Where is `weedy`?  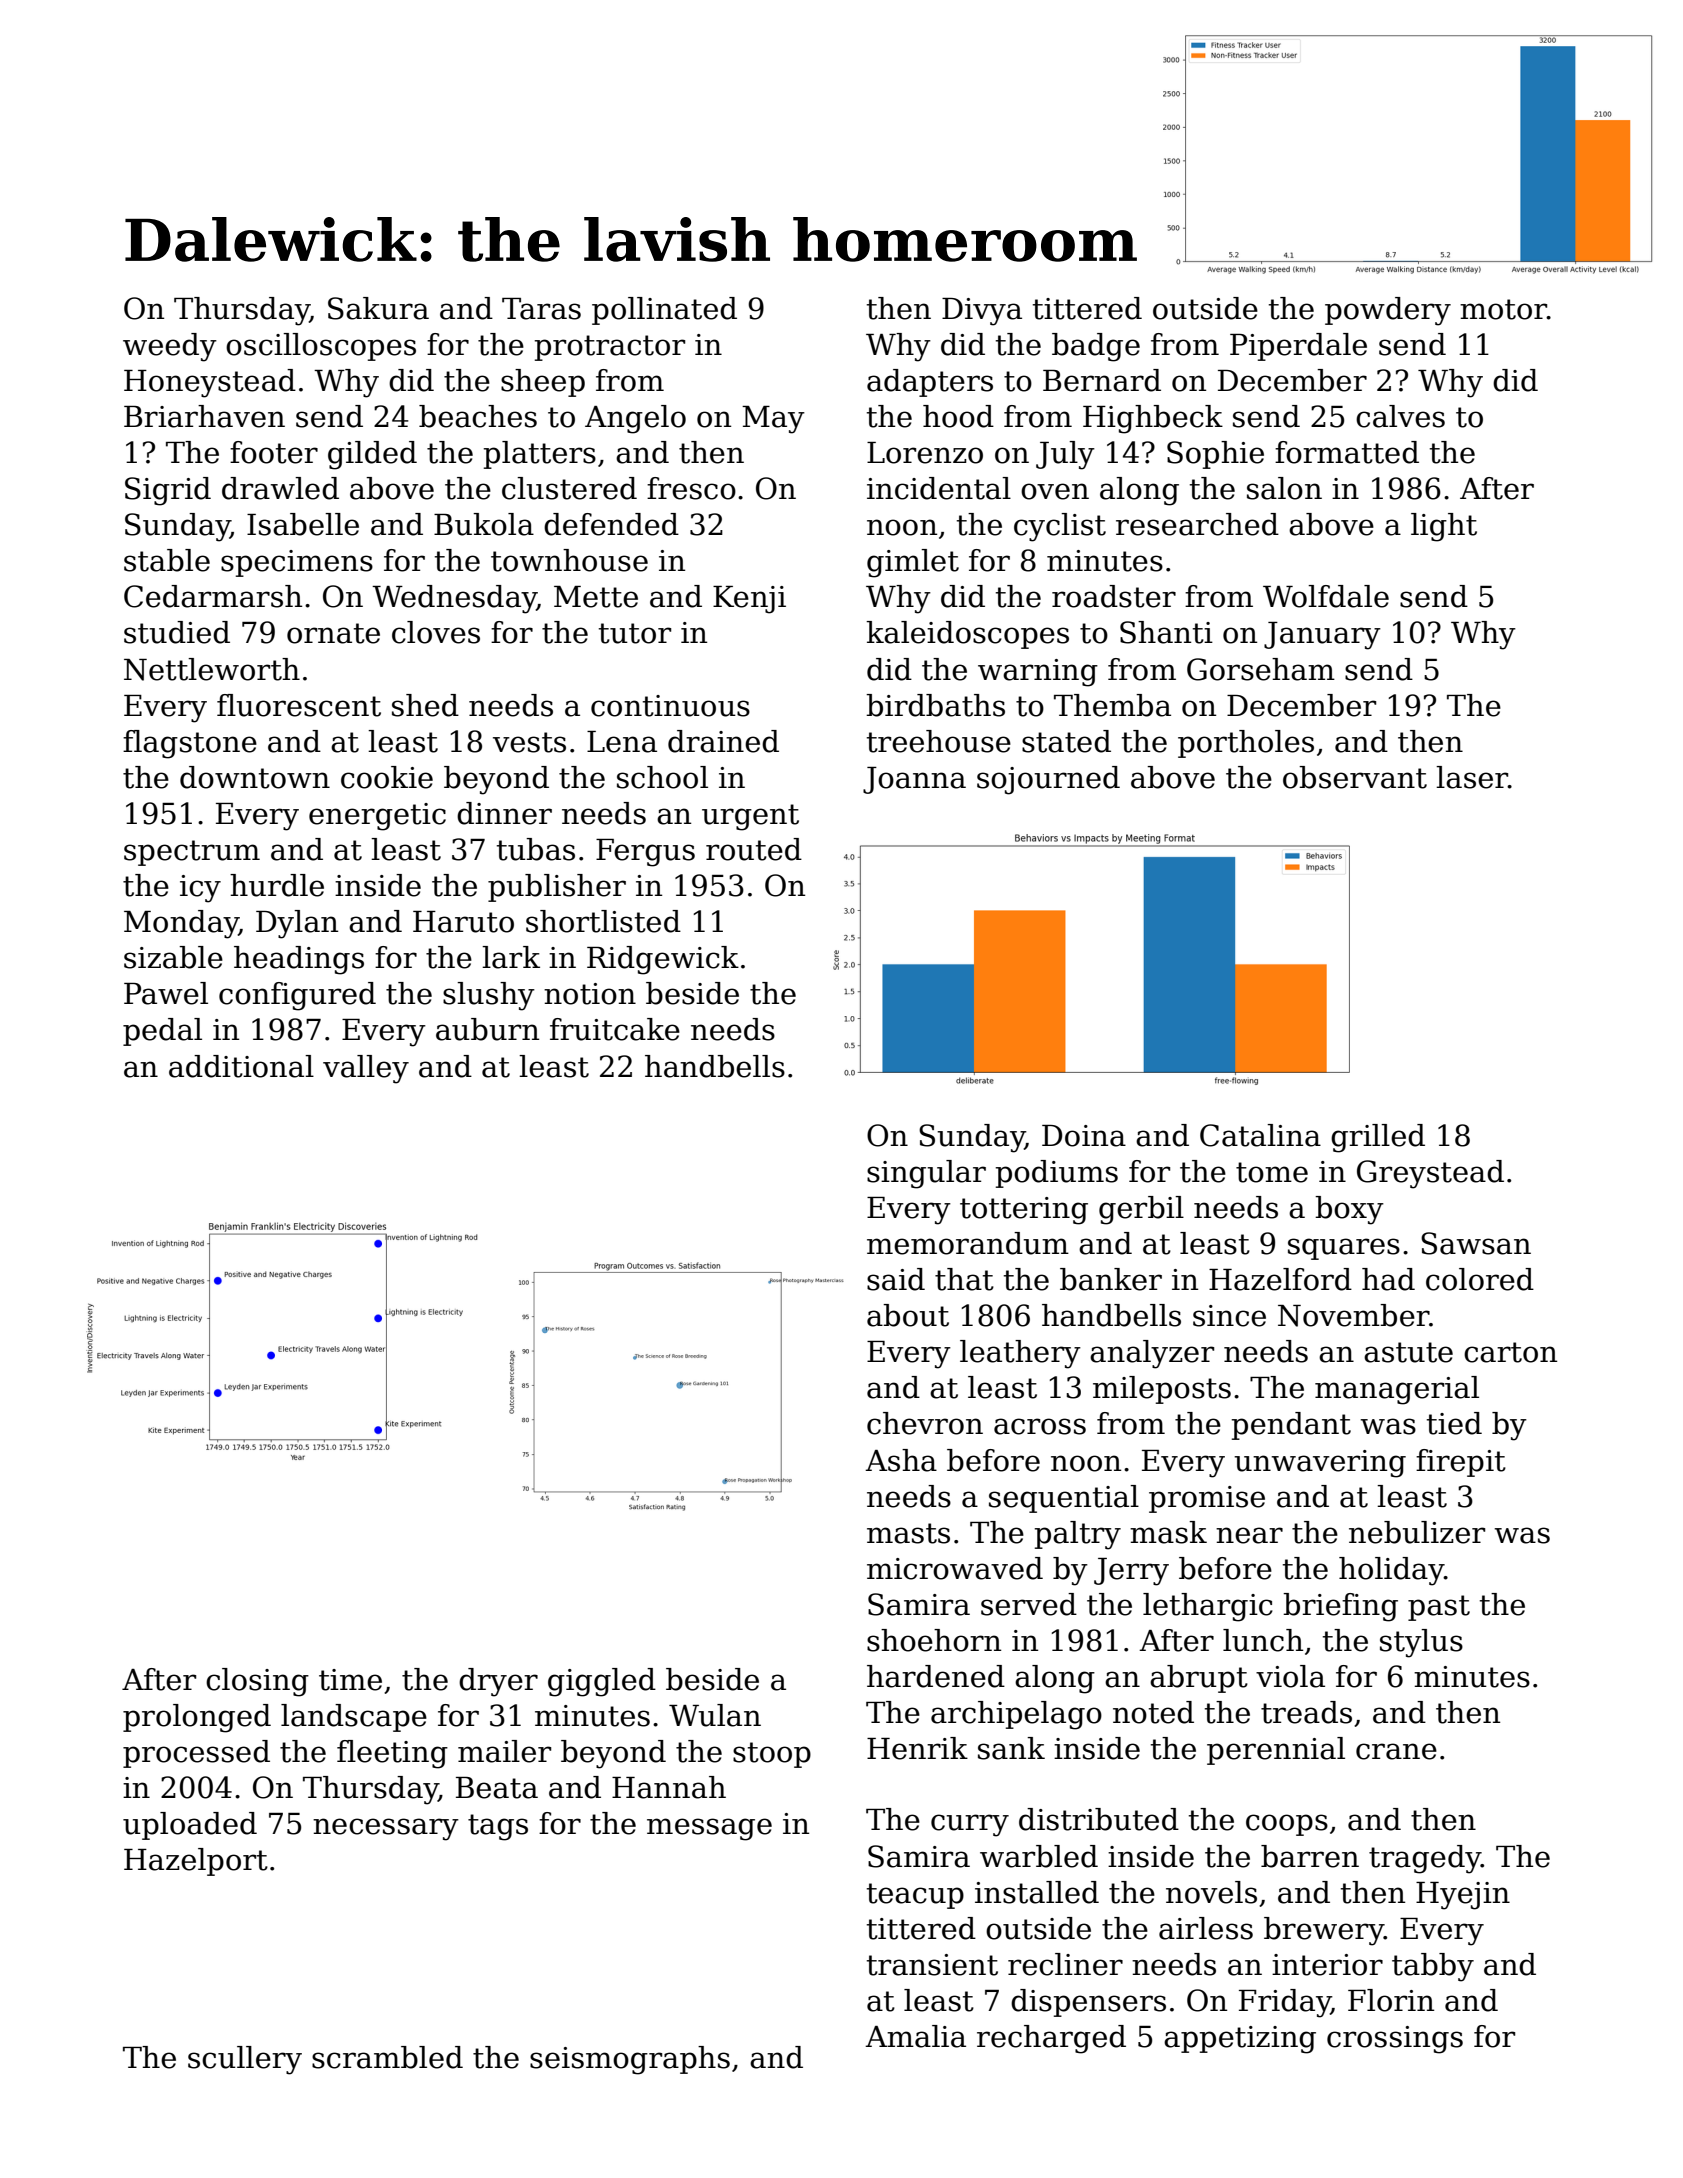
weedy is located at coordinates (170, 347).
